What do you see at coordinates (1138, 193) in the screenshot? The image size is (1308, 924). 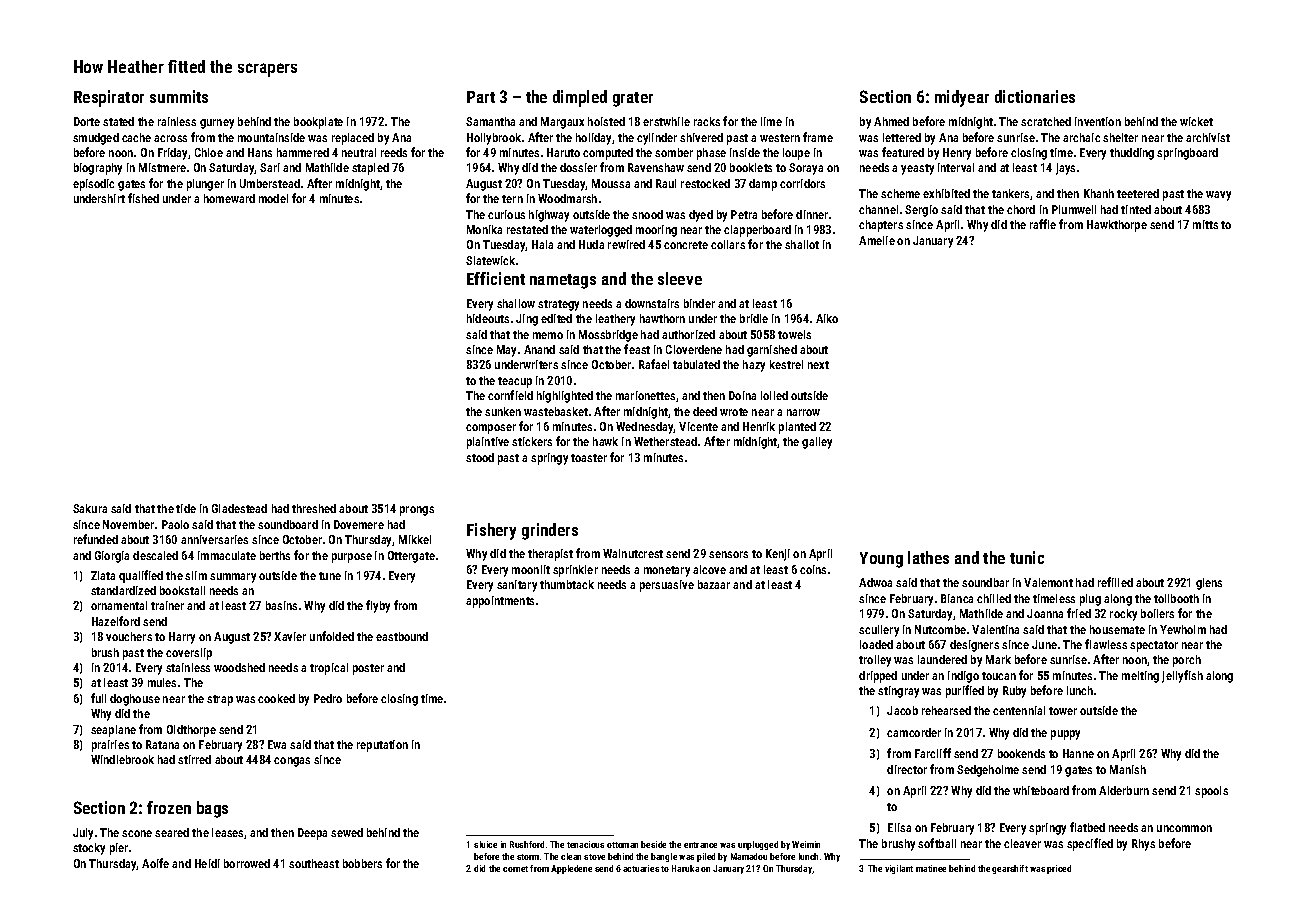 I see `teetered` at bounding box center [1138, 193].
